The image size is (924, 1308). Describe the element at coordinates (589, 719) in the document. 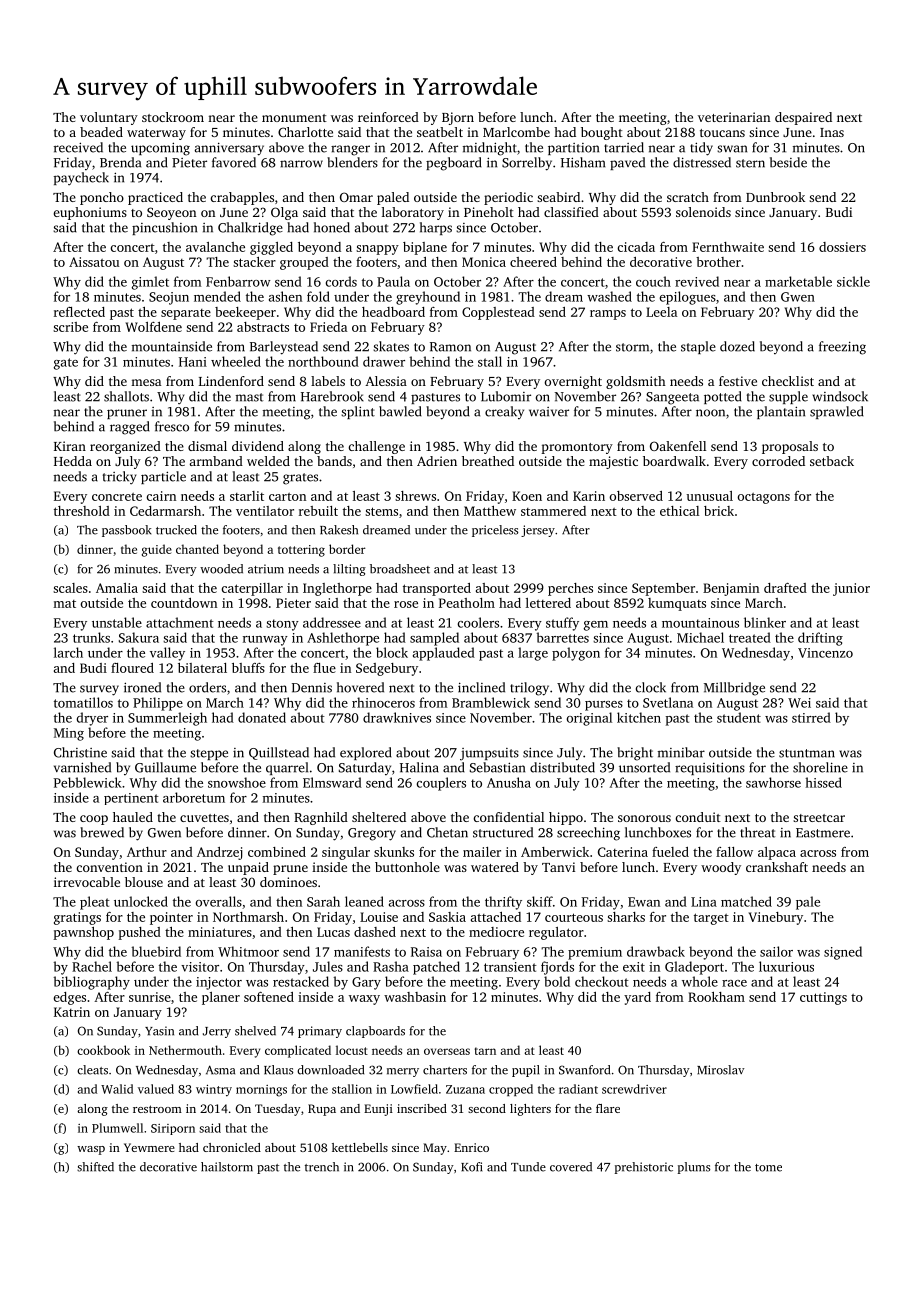

I see `original` at that location.
